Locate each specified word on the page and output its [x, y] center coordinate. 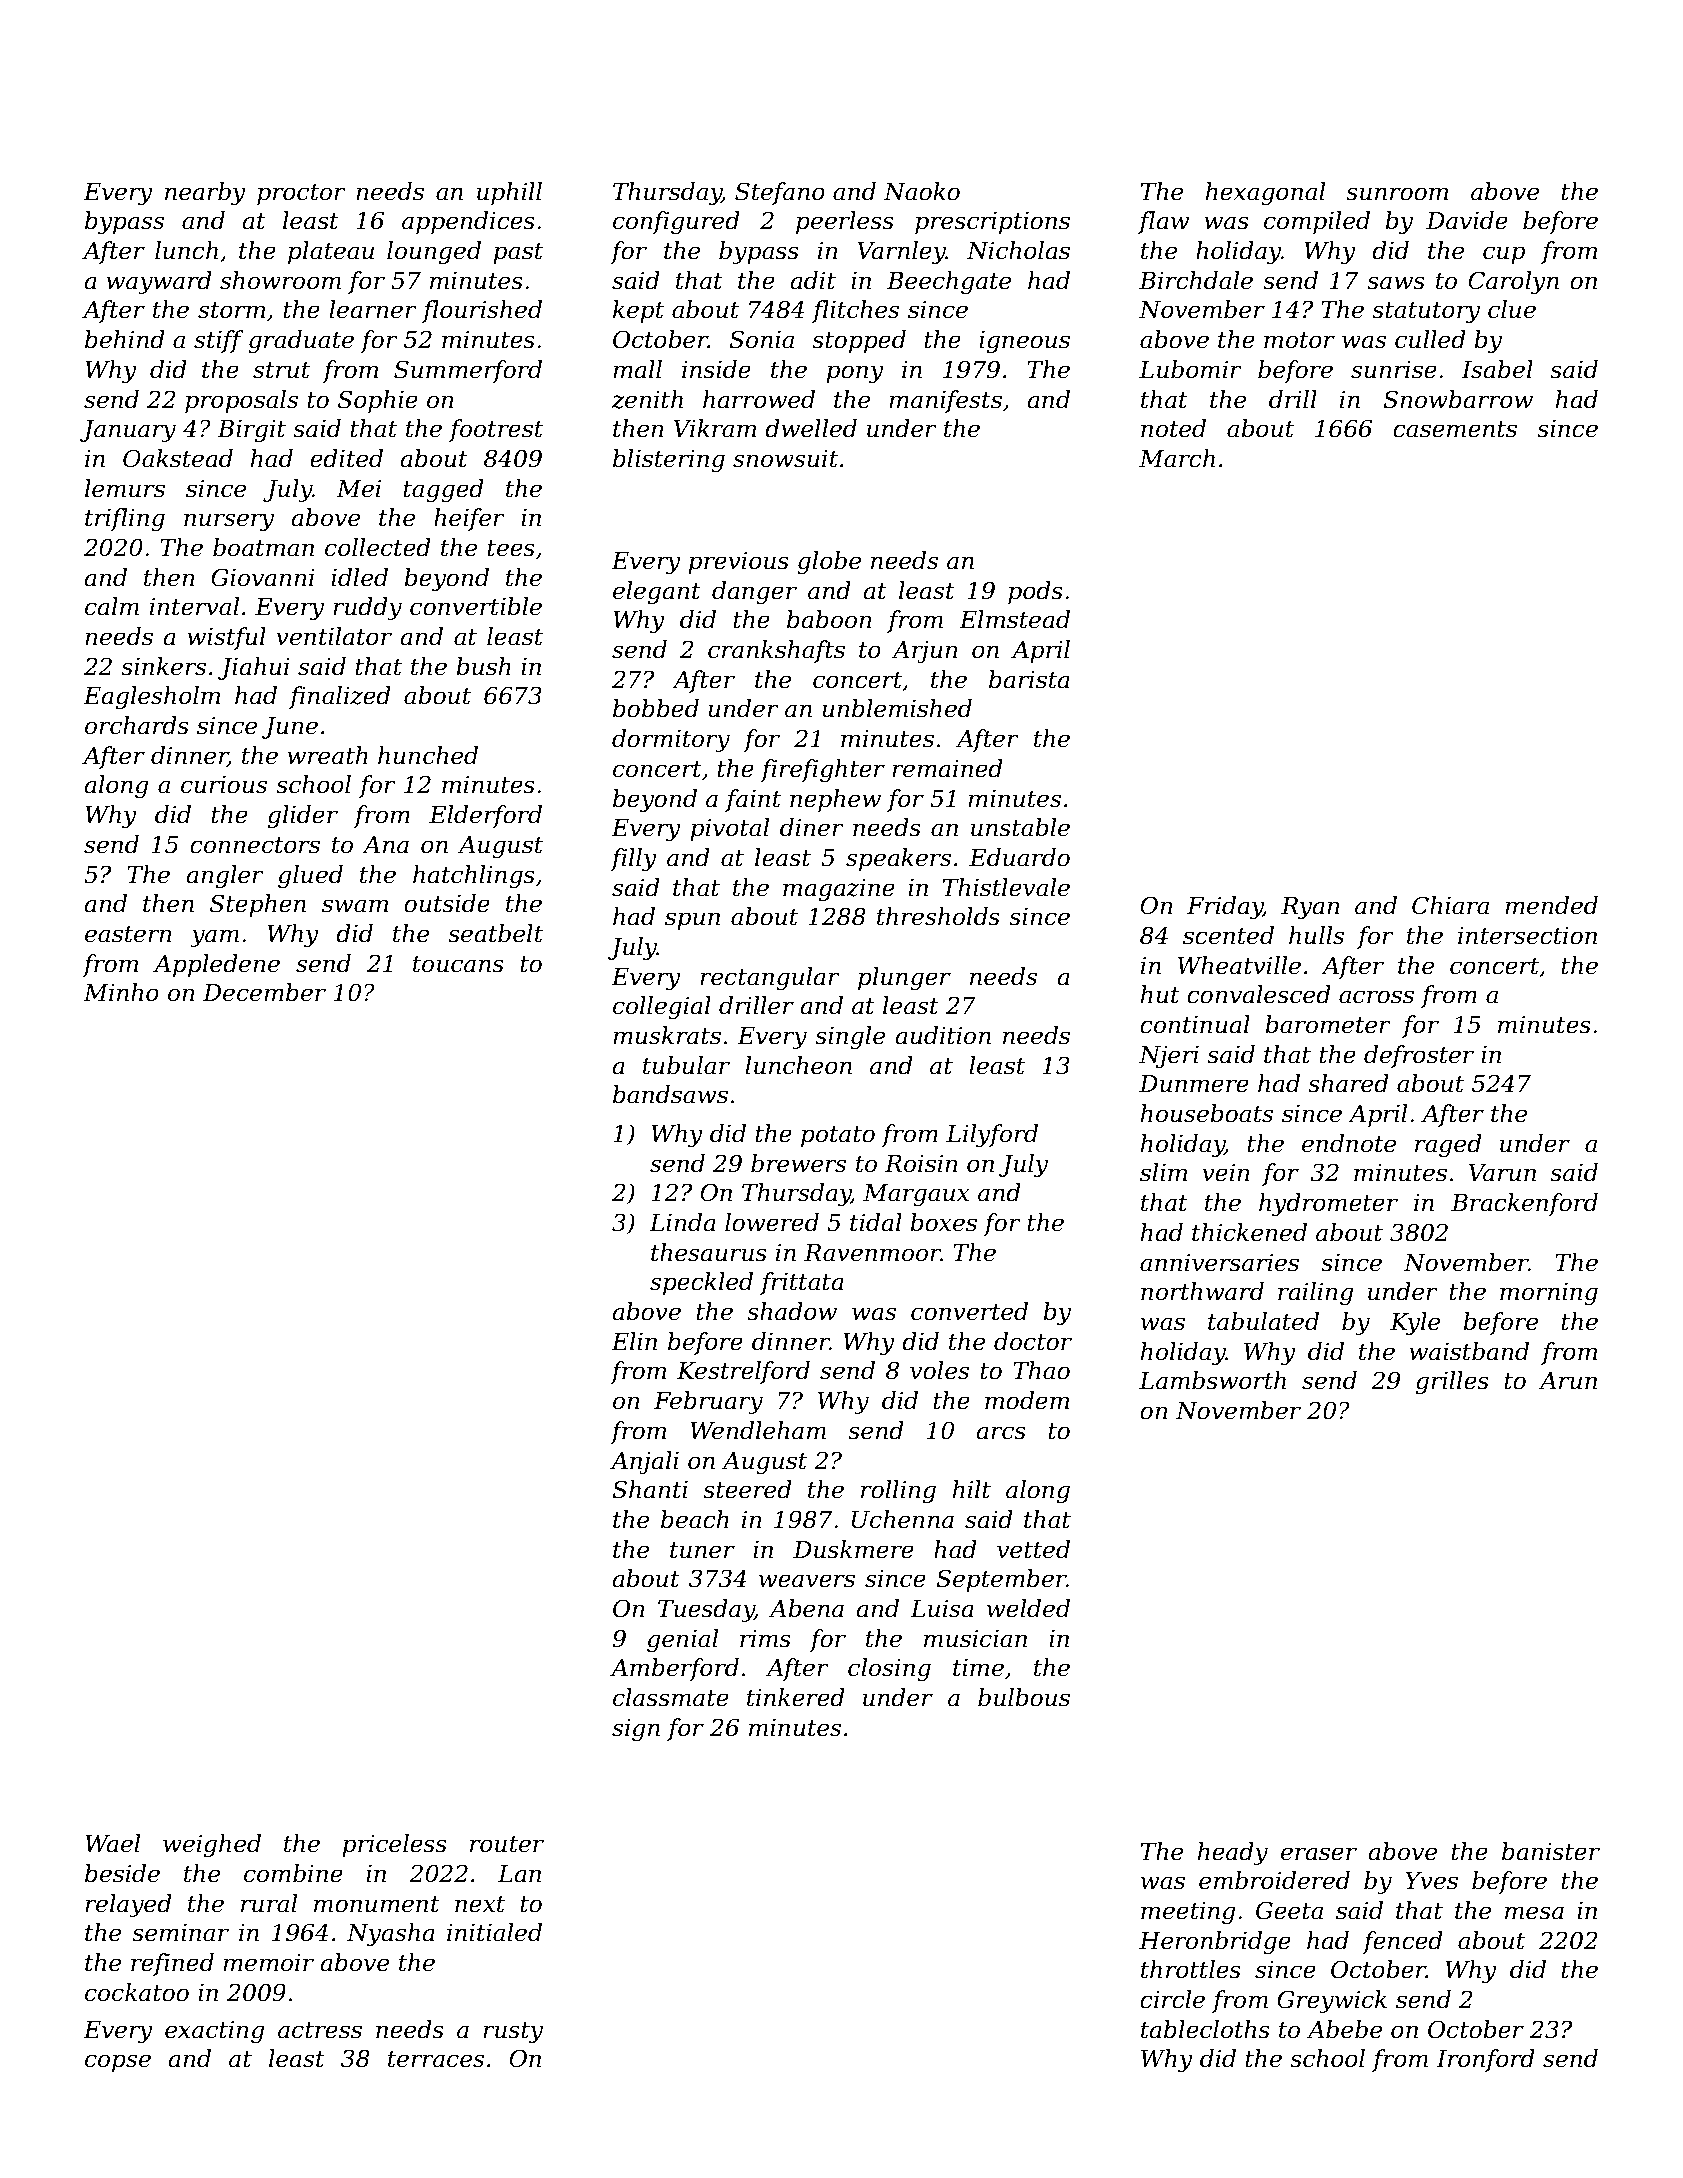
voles [939, 1370]
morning [1549, 1294]
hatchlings [474, 876]
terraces [436, 2059]
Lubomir [1190, 369]
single [850, 1037]
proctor [301, 194]
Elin [634, 1341]
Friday [1225, 907]
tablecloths [1205, 2029]
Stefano [780, 193]
